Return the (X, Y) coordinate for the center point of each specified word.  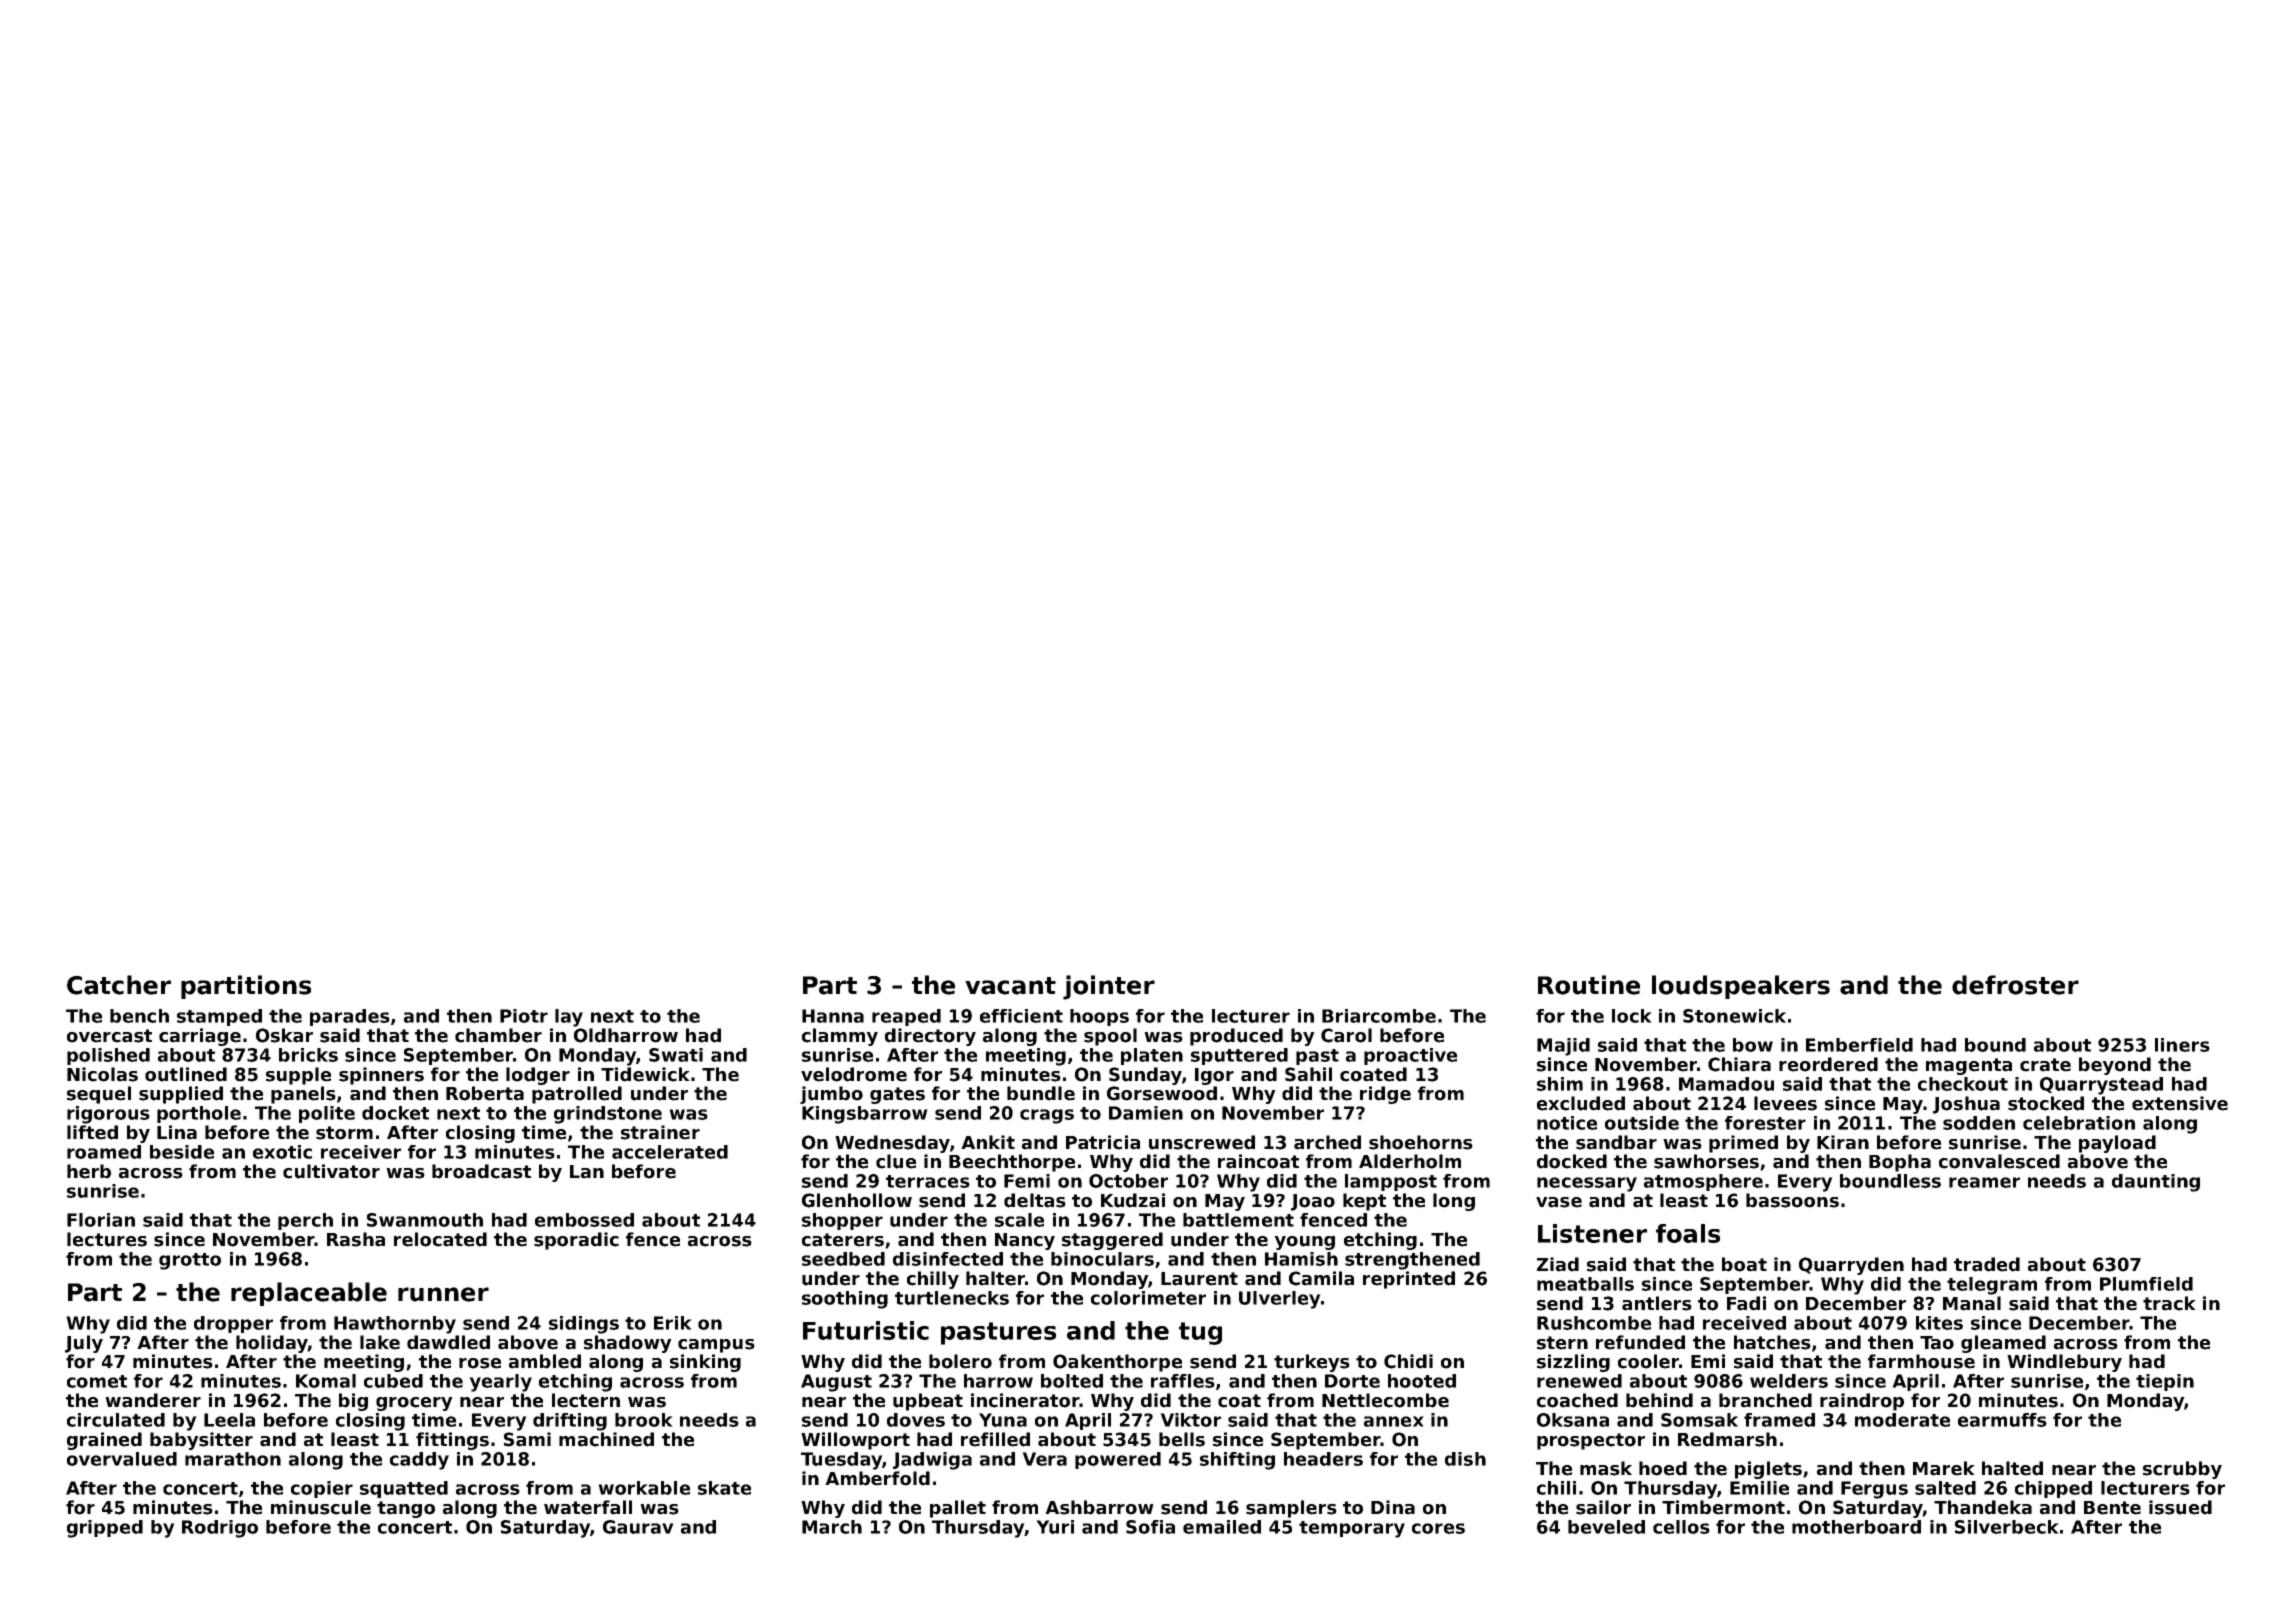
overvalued (122, 1459)
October (1128, 1181)
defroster (2015, 985)
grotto (190, 1261)
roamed (104, 1152)
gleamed (2003, 1344)
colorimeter (1148, 1298)
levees (1785, 1103)
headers (1323, 1459)
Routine (1589, 985)
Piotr (524, 1016)
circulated (116, 1420)
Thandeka (1983, 1507)
